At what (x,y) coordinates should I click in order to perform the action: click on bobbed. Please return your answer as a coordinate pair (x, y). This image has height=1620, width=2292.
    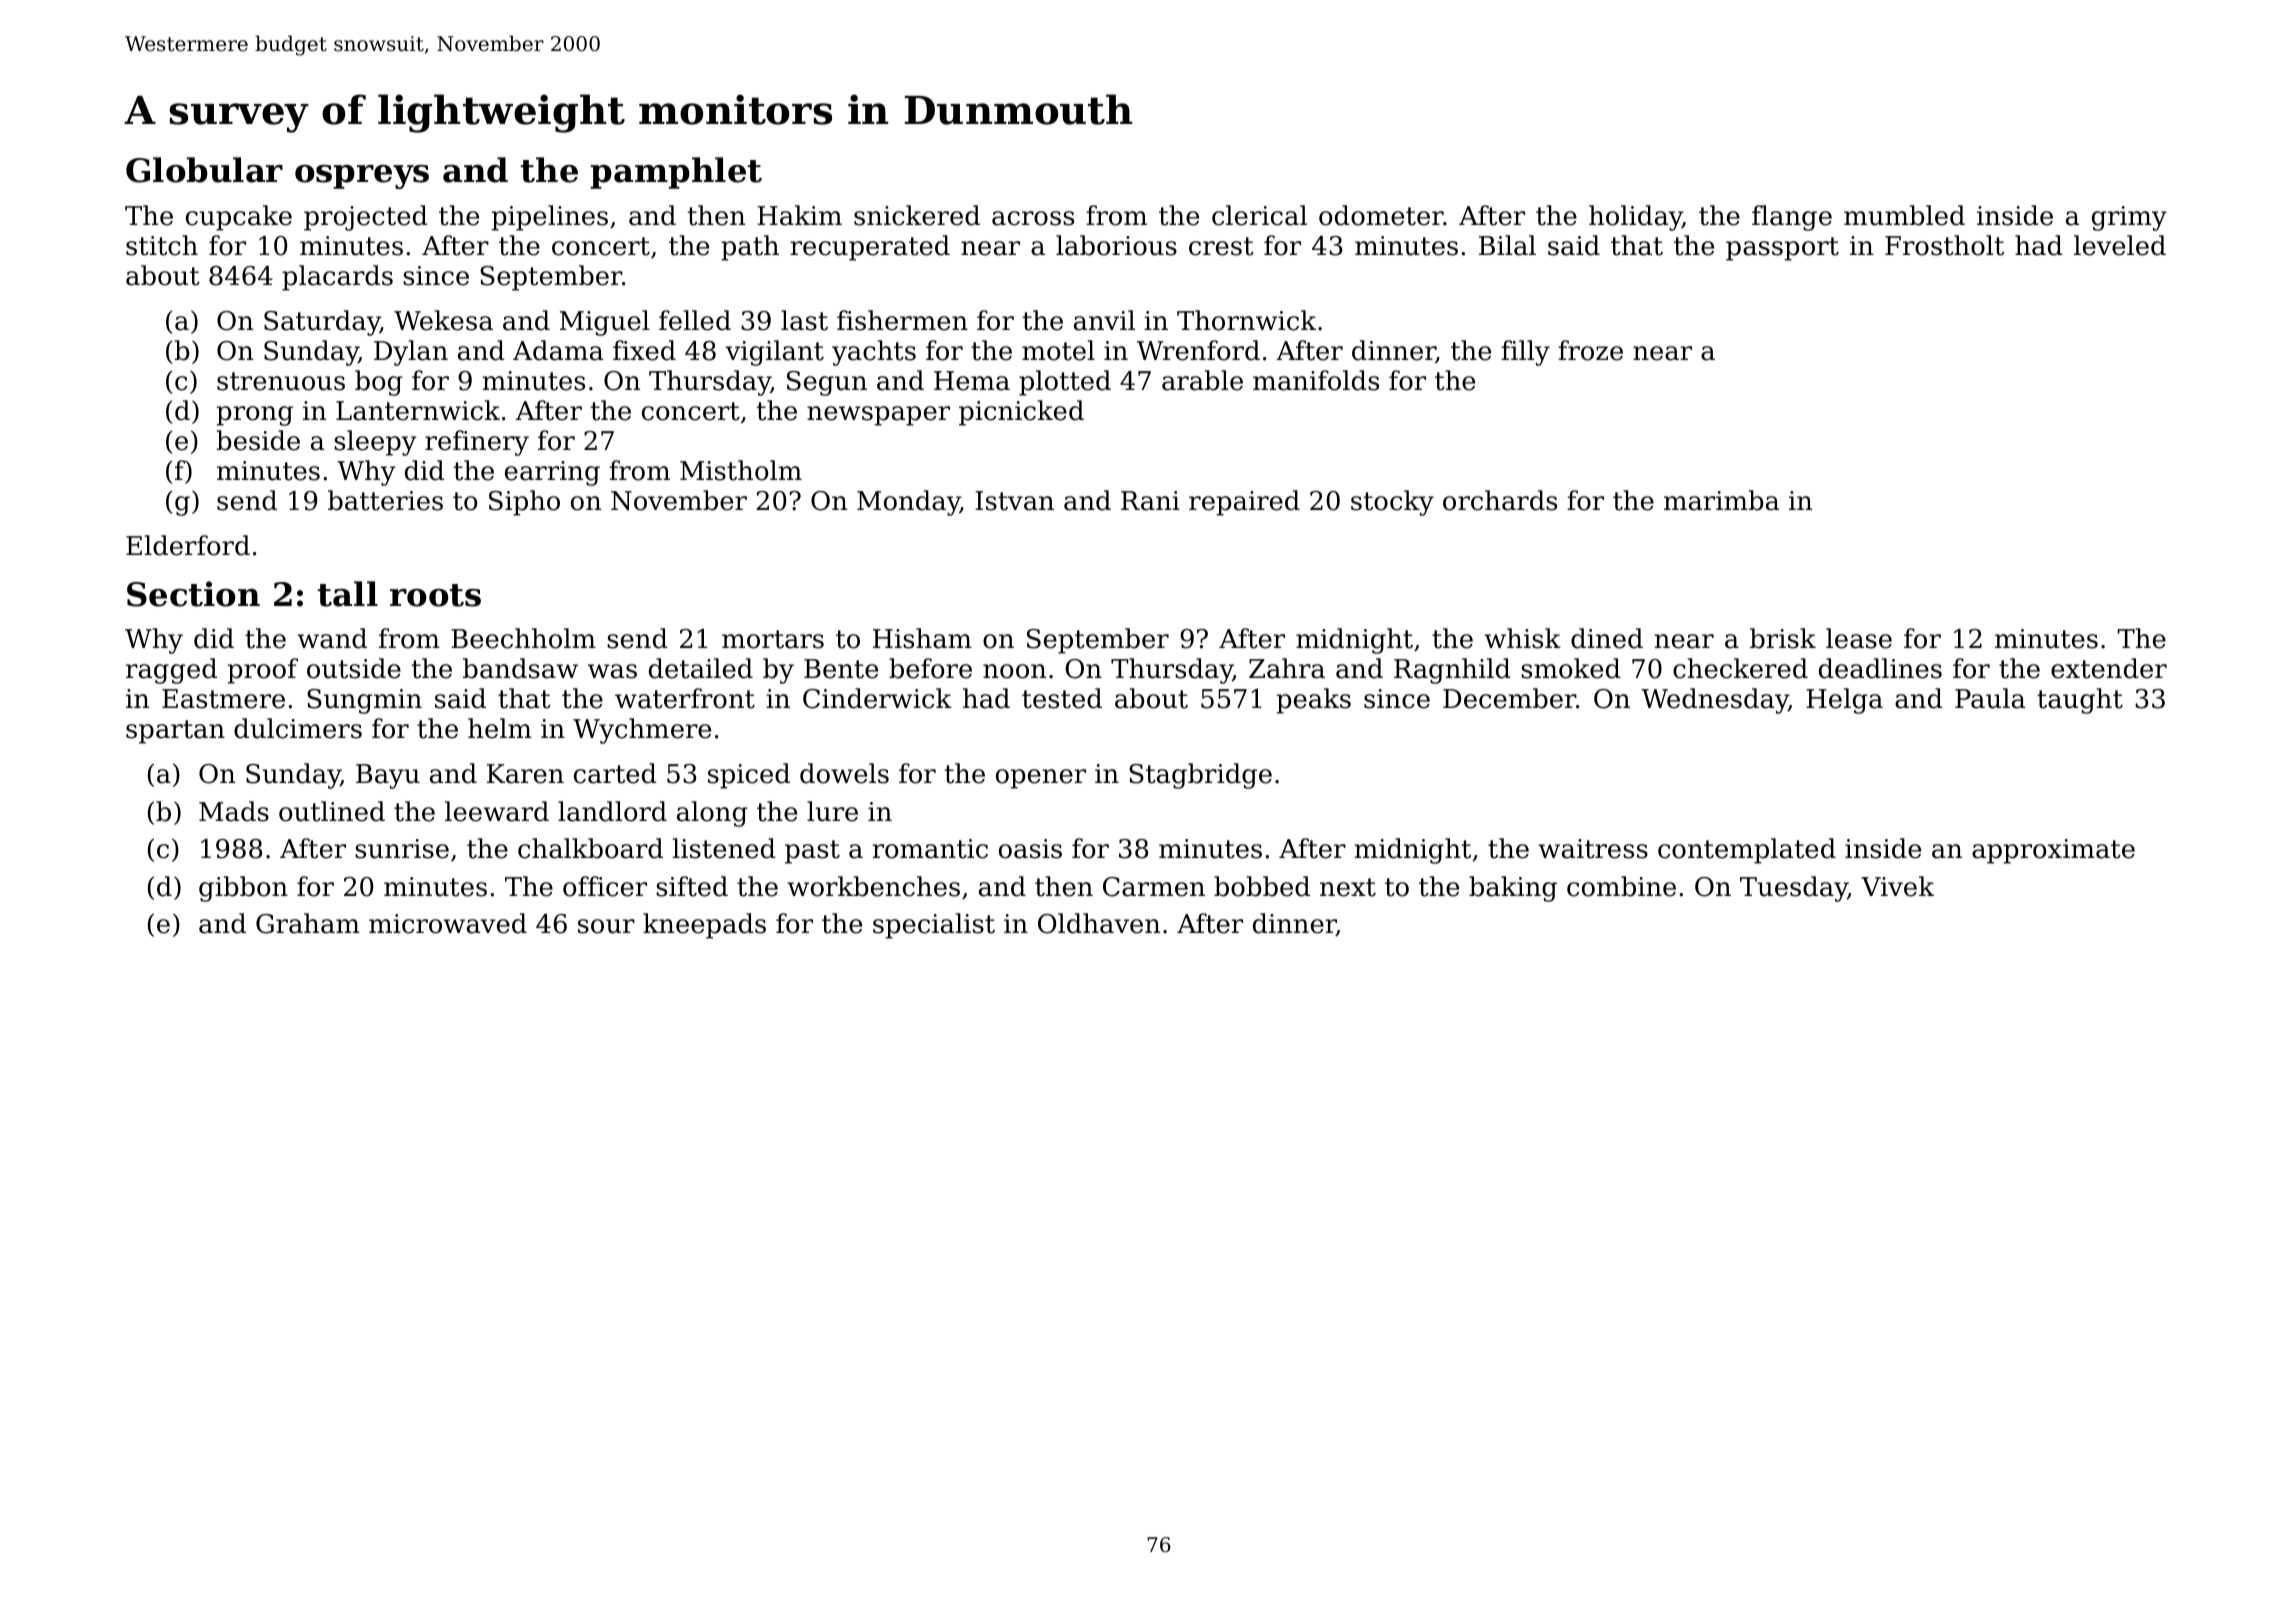
    Looking at the image, I should click on (1262, 886).
